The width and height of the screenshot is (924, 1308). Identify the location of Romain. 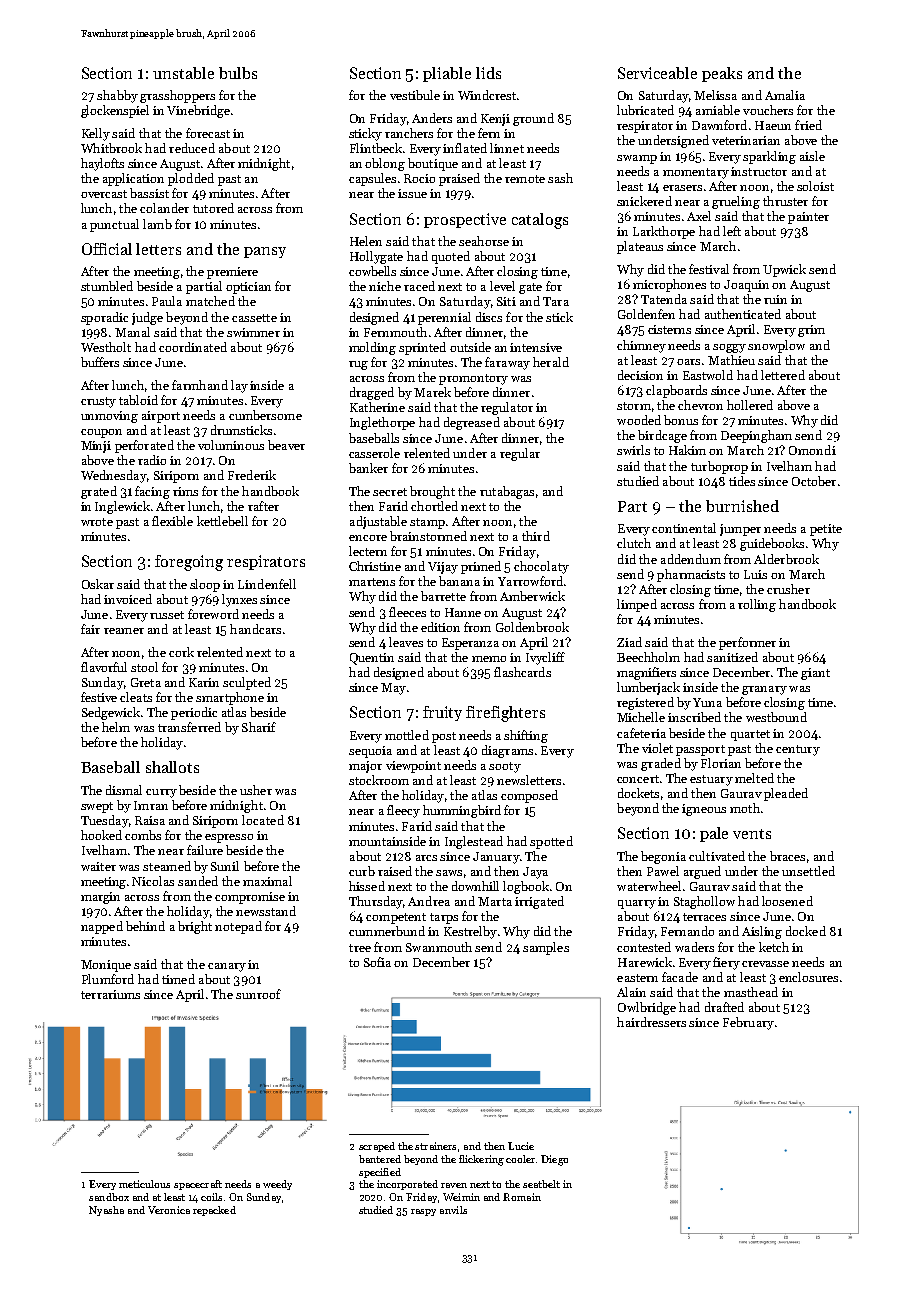
(522, 1197).
